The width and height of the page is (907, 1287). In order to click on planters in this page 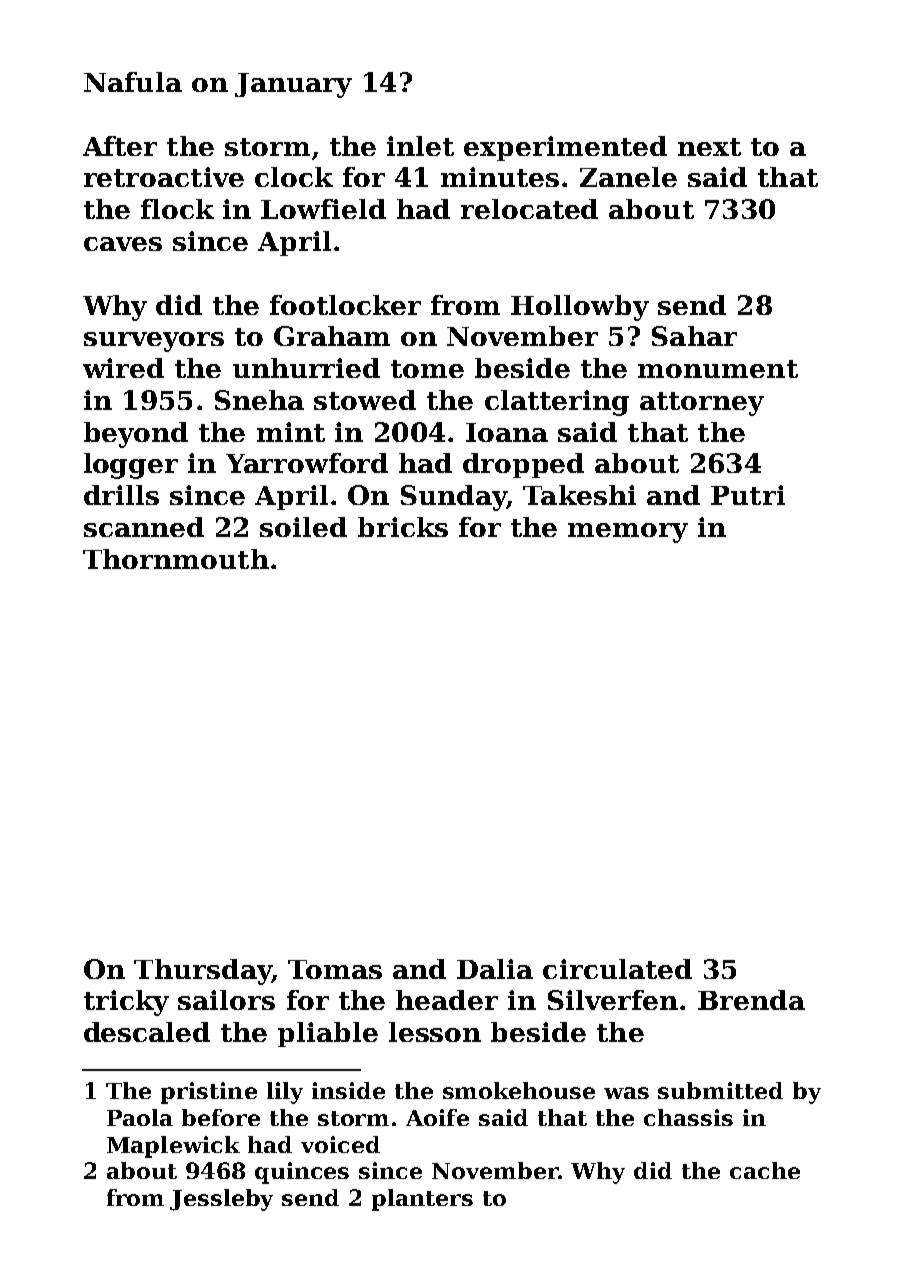, I will do `click(422, 1200)`.
